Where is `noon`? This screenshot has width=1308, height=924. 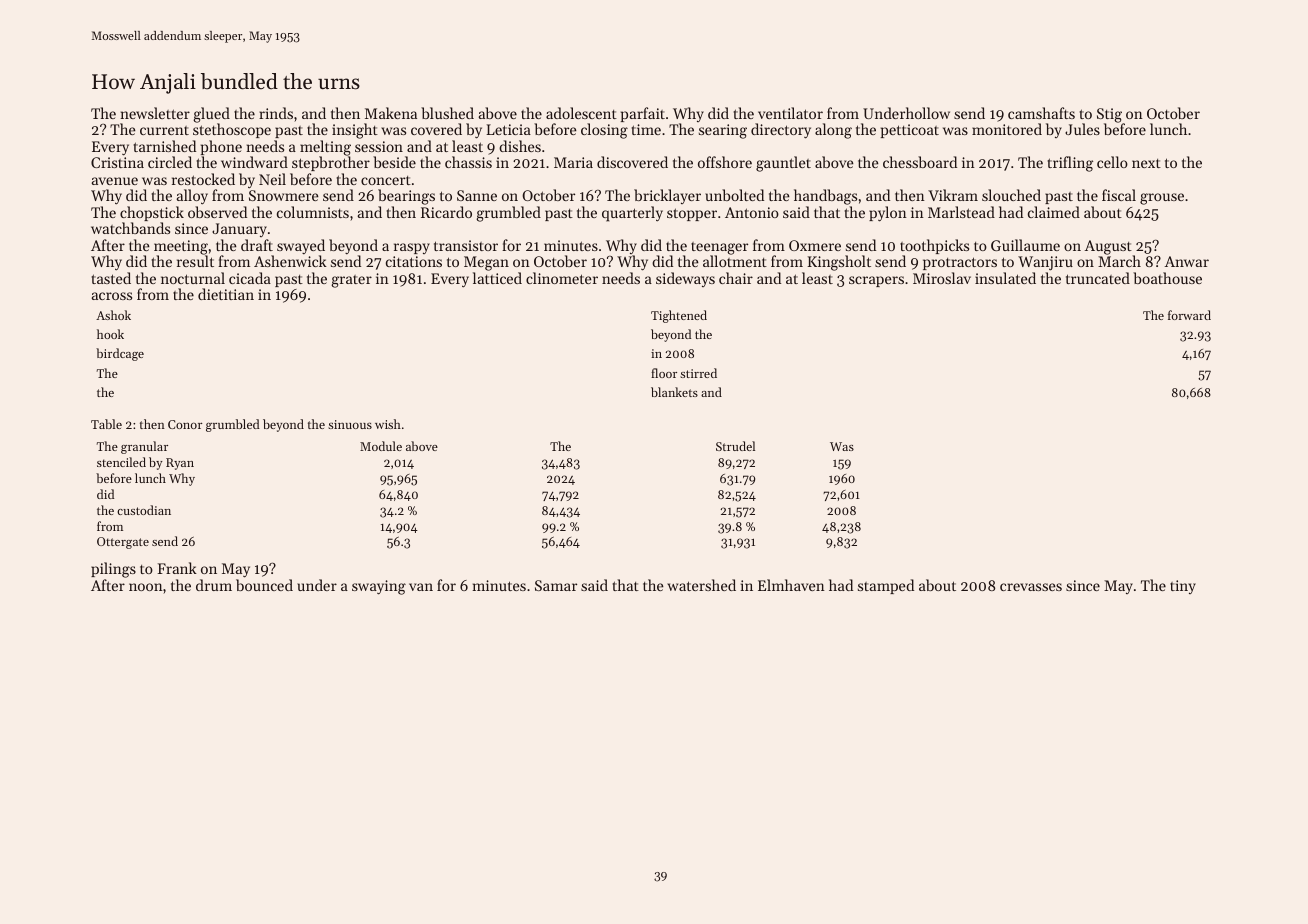 noon is located at coordinates (146, 587).
